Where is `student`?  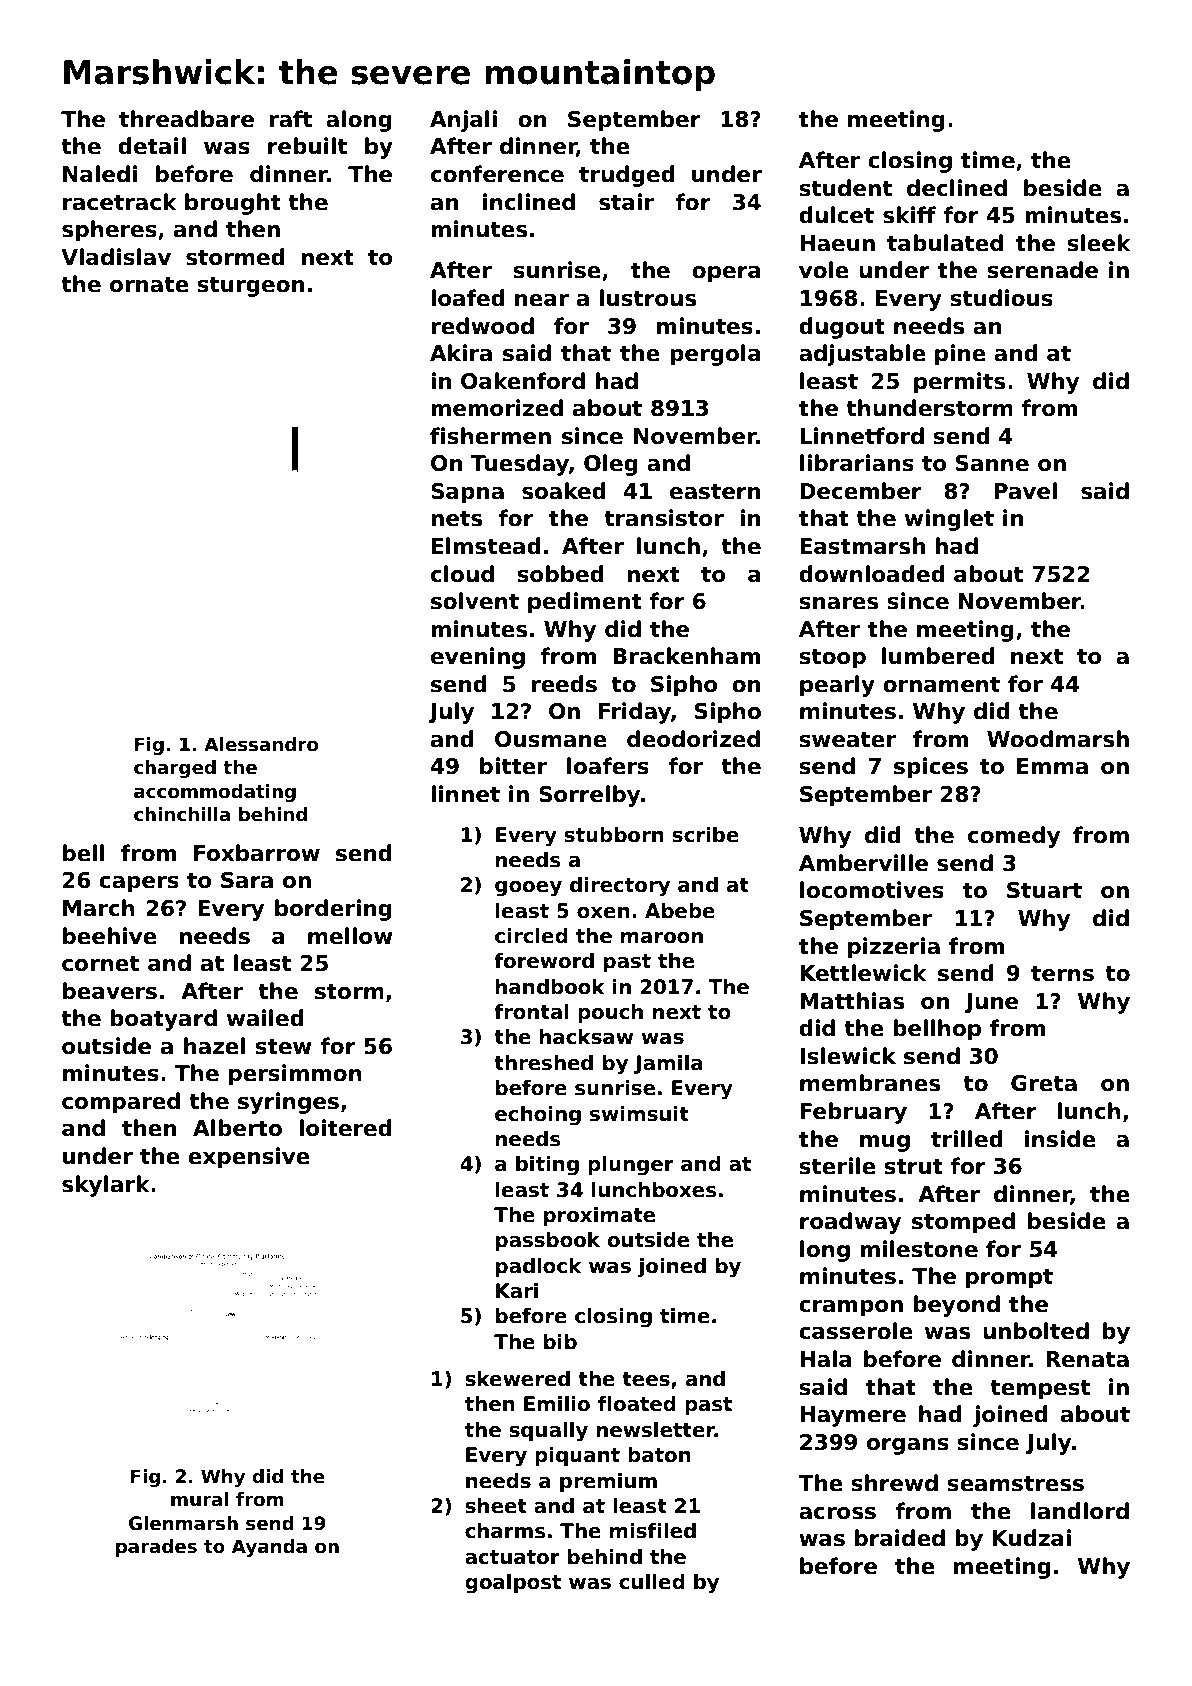 student is located at coordinates (845, 188).
